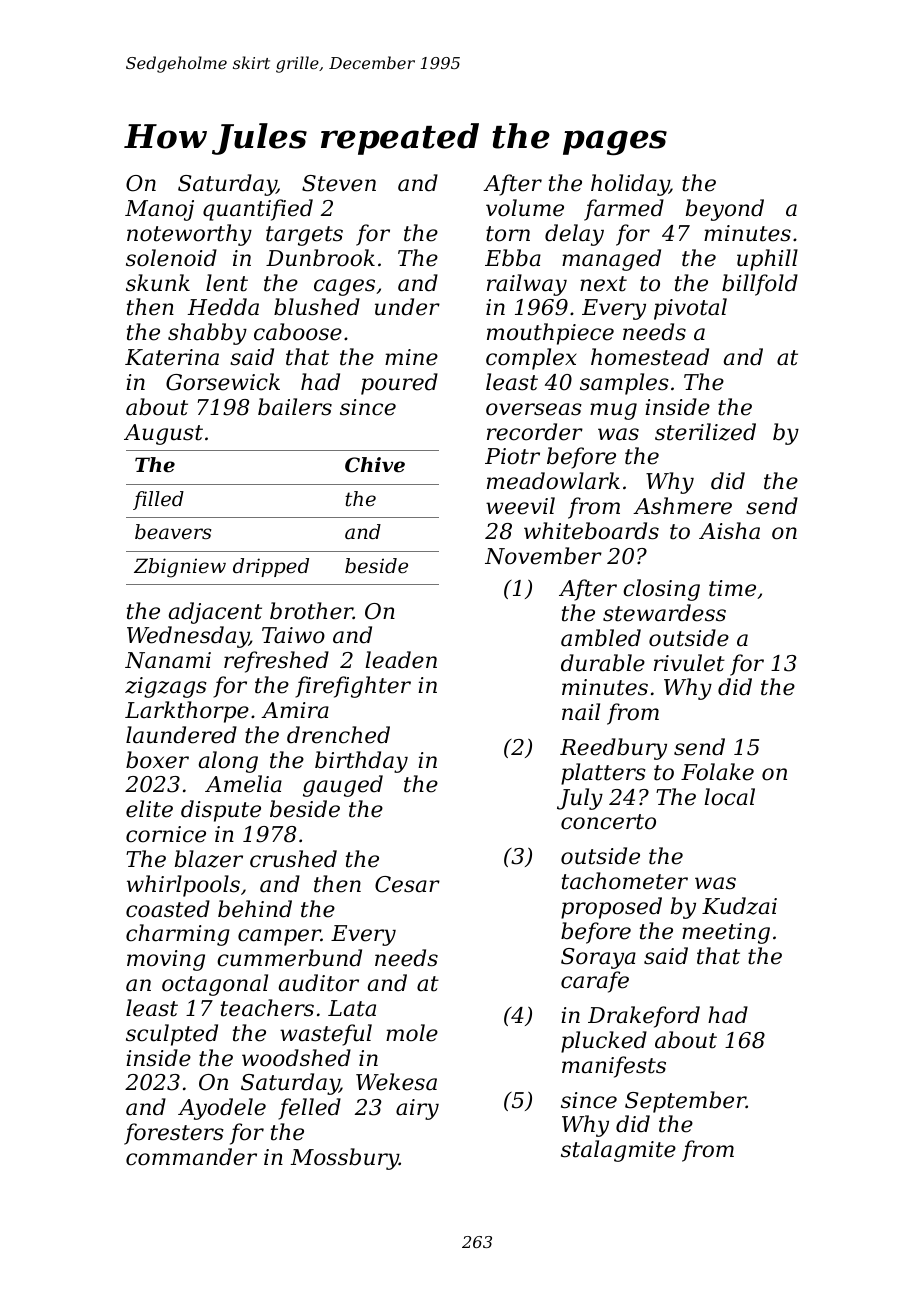 The image size is (924, 1314). Describe the element at coordinates (685, 1102) in the screenshot. I see `September` at that location.
